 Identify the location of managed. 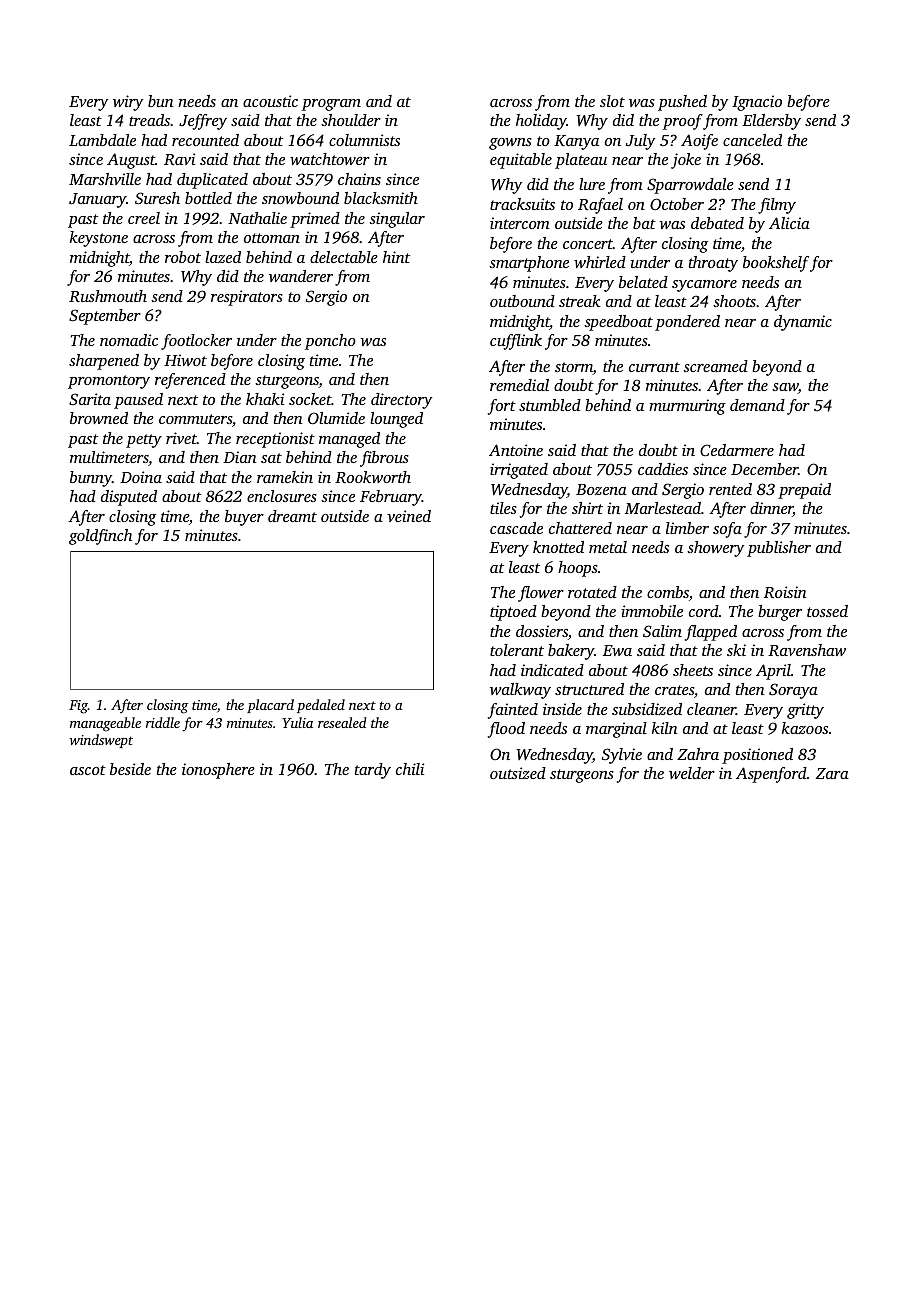
(349, 440).
